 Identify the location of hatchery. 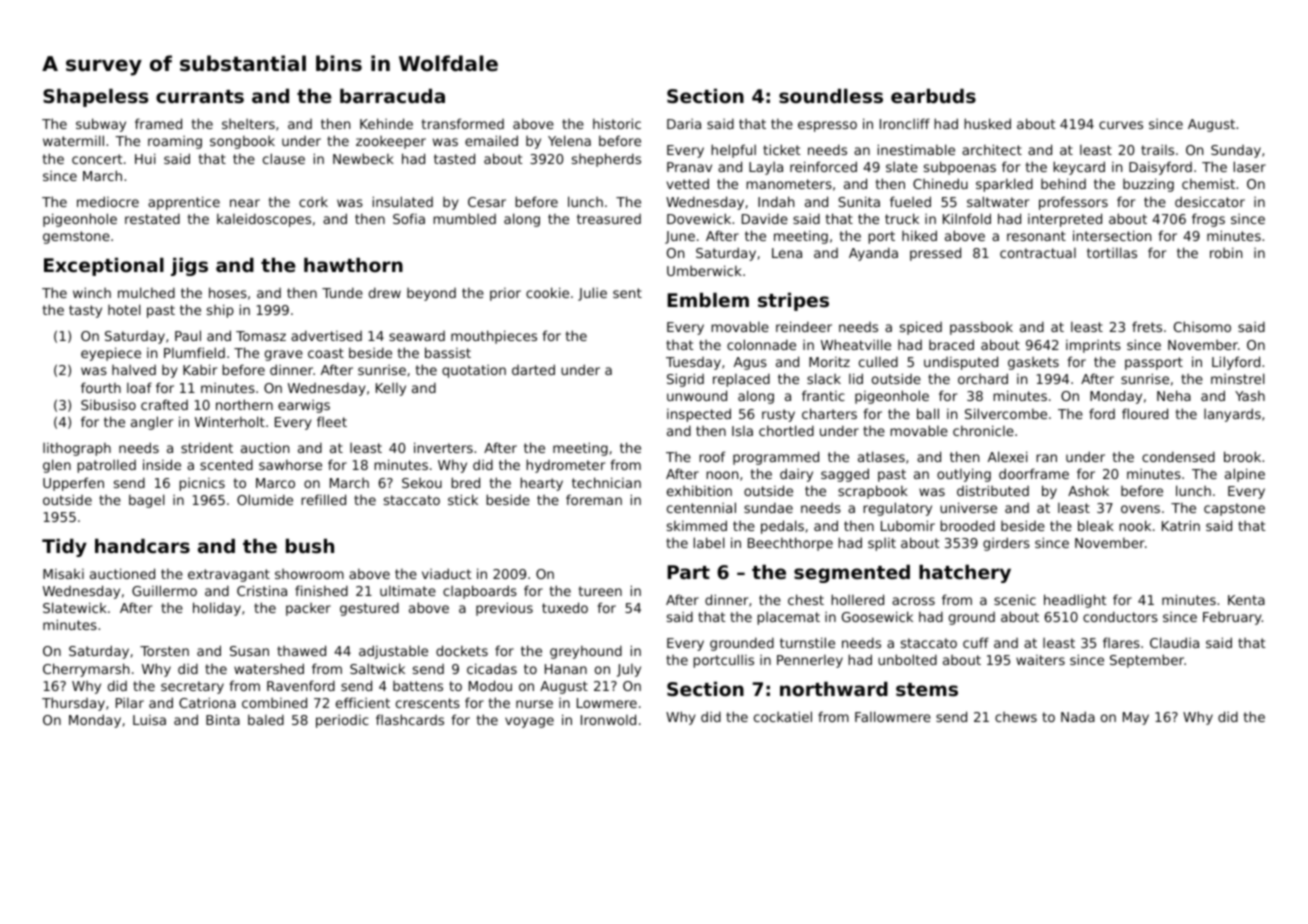
(965, 574).
